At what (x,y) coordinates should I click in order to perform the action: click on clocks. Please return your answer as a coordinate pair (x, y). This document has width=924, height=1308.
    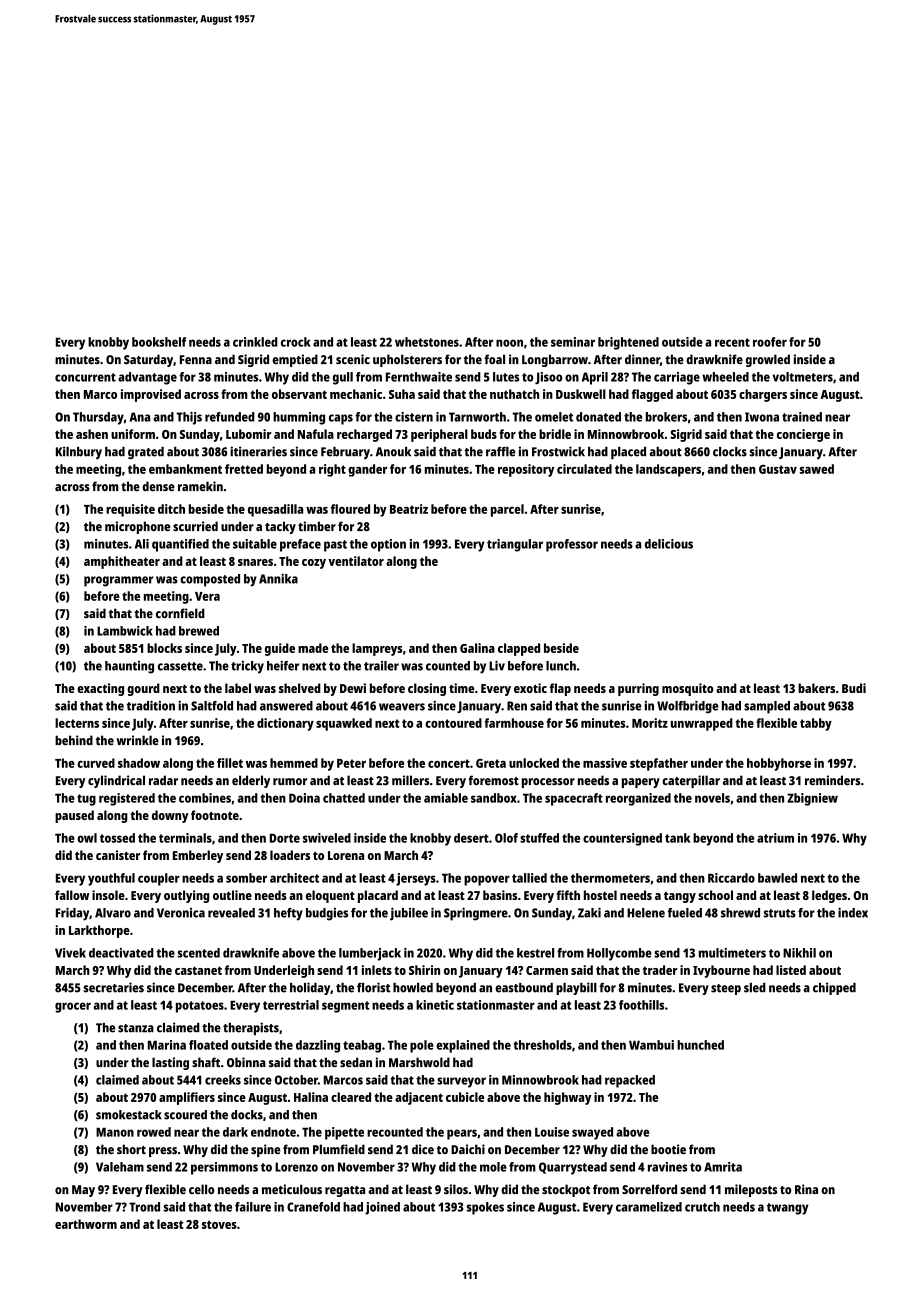
    Looking at the image, I should click on (730, 452).
